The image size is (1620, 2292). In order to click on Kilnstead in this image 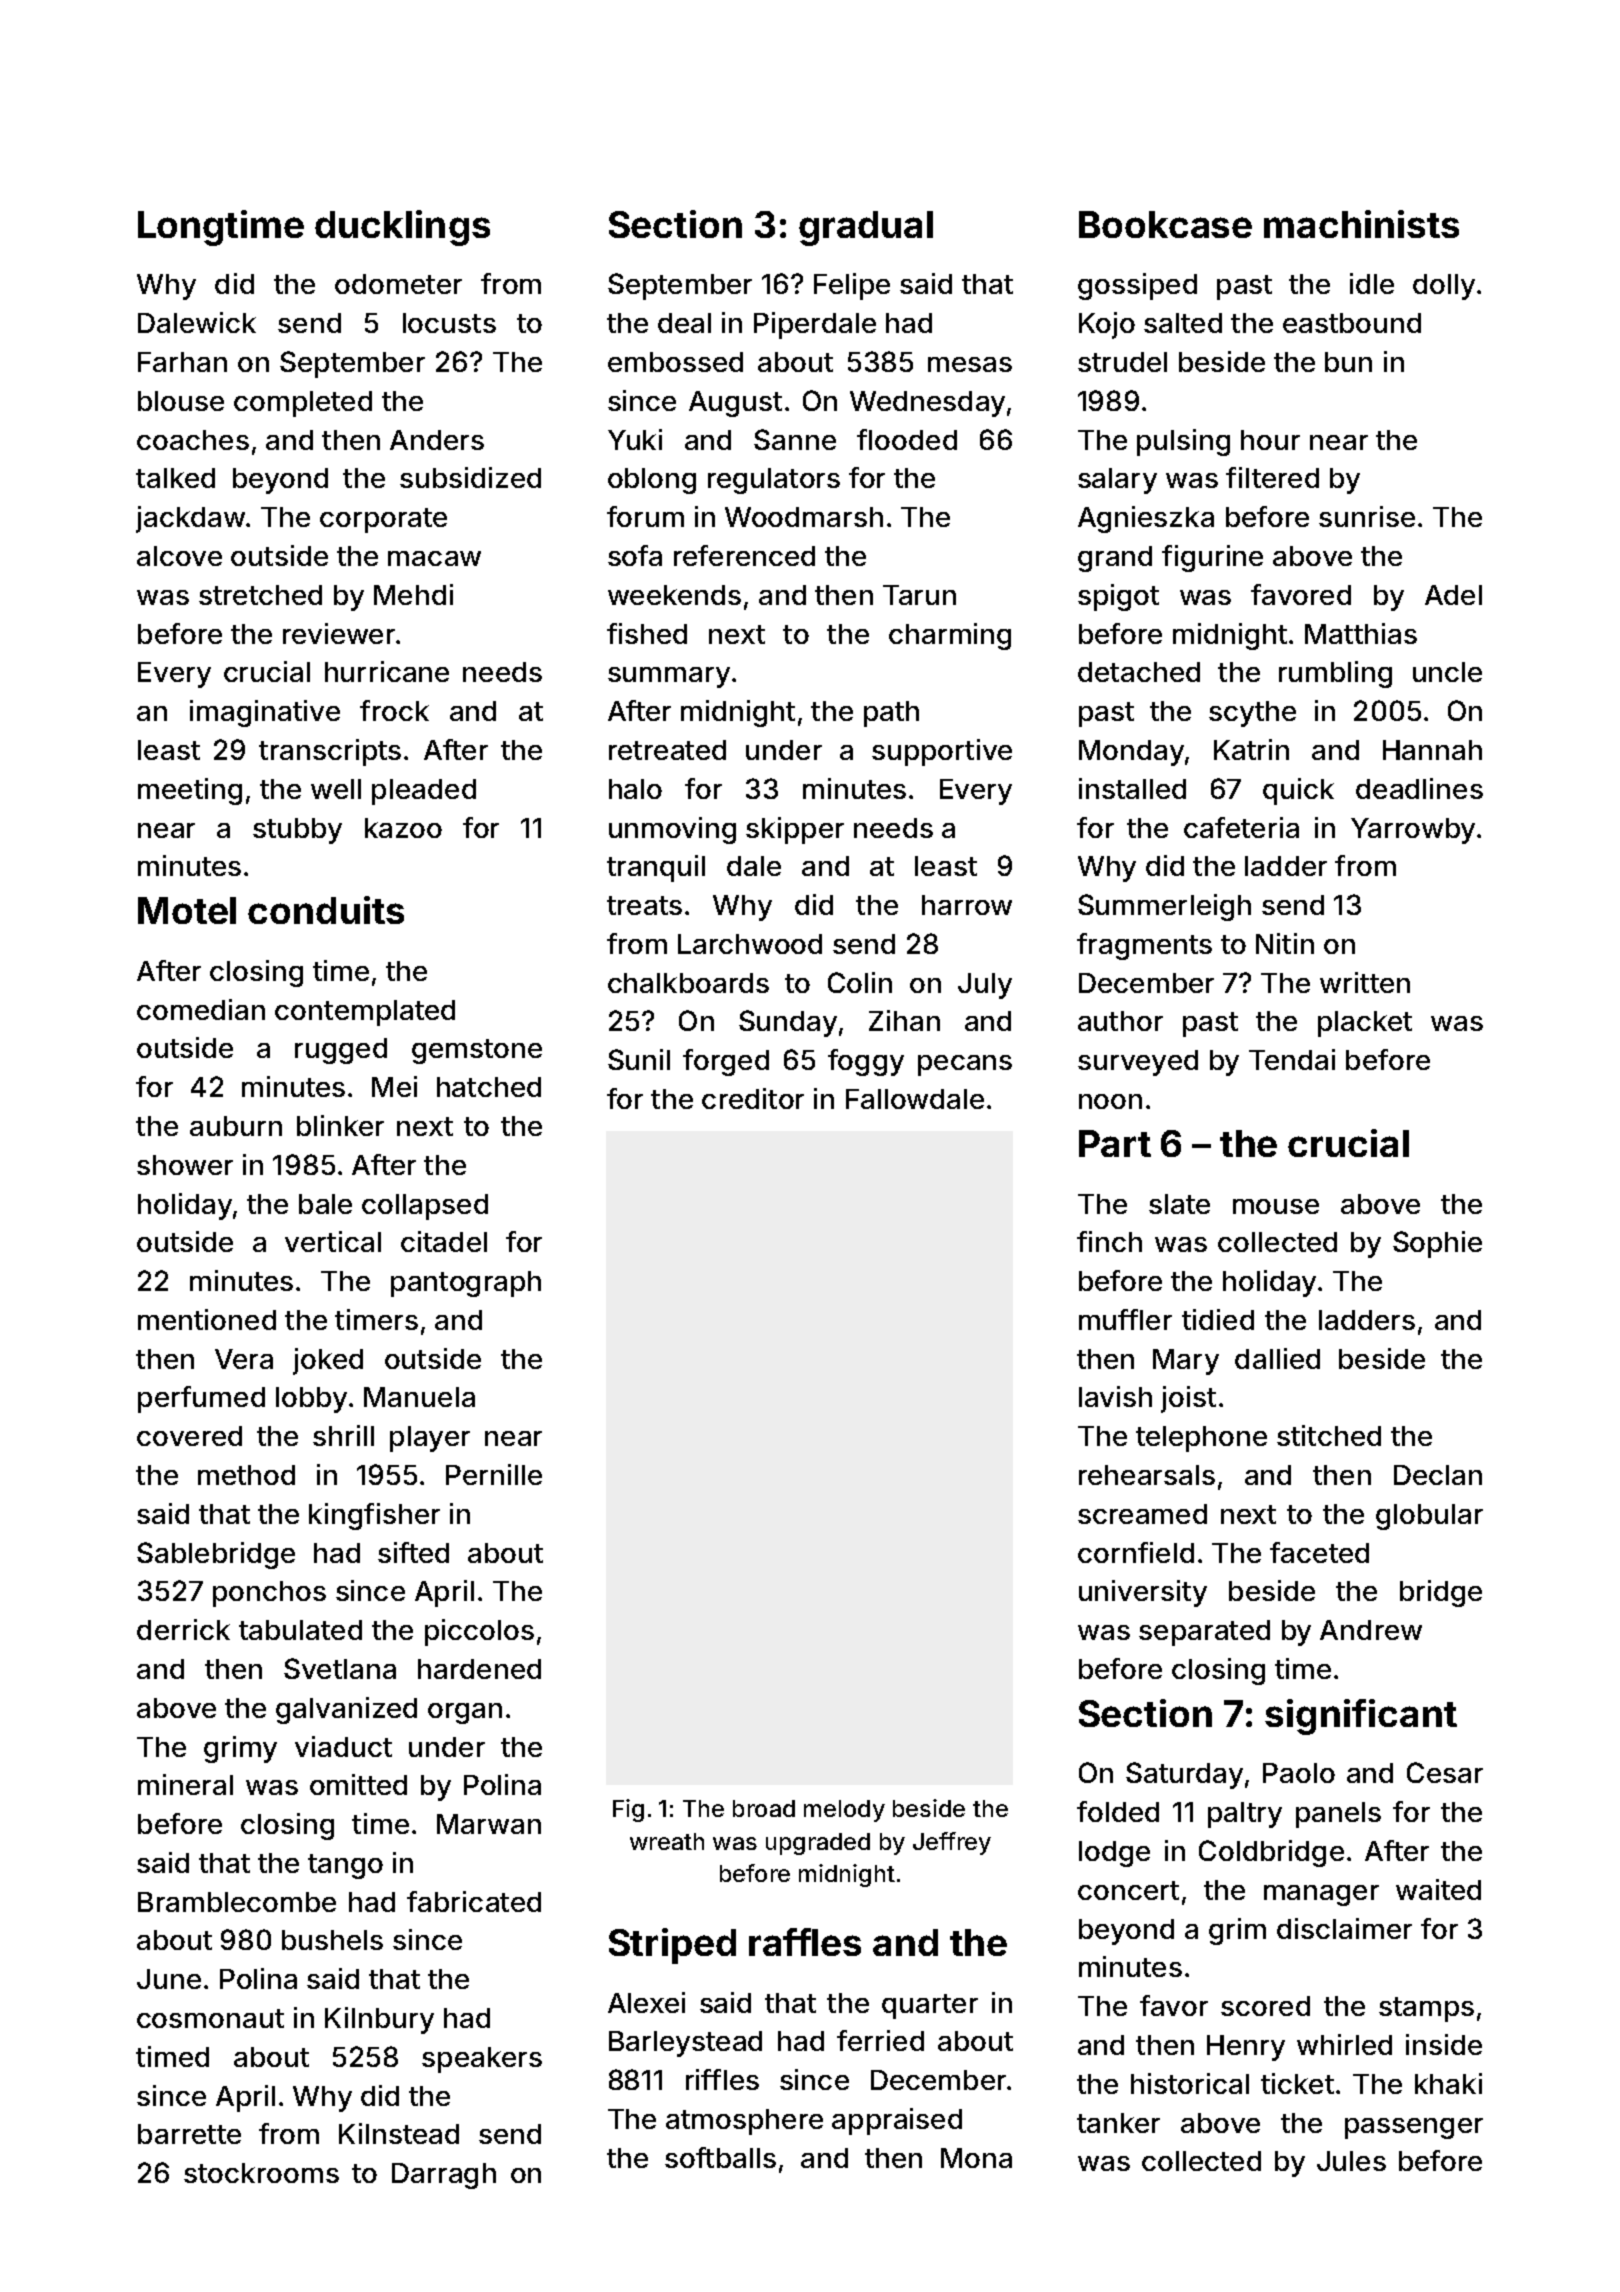, I will do `click(399, 2133)`.
